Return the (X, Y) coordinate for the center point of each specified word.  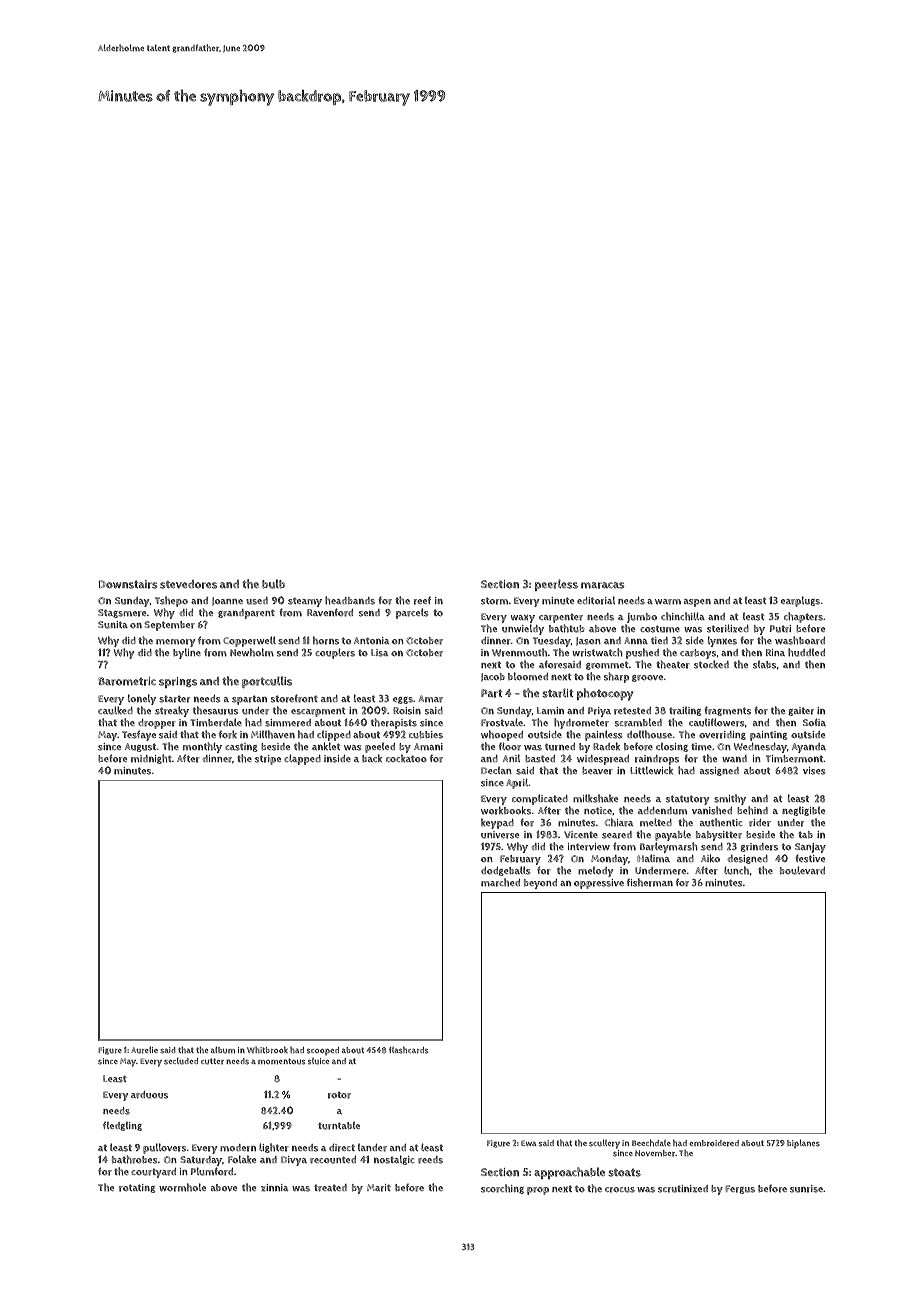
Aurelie (144, 1050)
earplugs (800, 601)
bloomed (528, 676)
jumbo (642, 618)
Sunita (113, 625)
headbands (350, 600)
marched (500, 882)
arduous (149, 1095)
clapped (302, 759)
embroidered (714, 1143)
